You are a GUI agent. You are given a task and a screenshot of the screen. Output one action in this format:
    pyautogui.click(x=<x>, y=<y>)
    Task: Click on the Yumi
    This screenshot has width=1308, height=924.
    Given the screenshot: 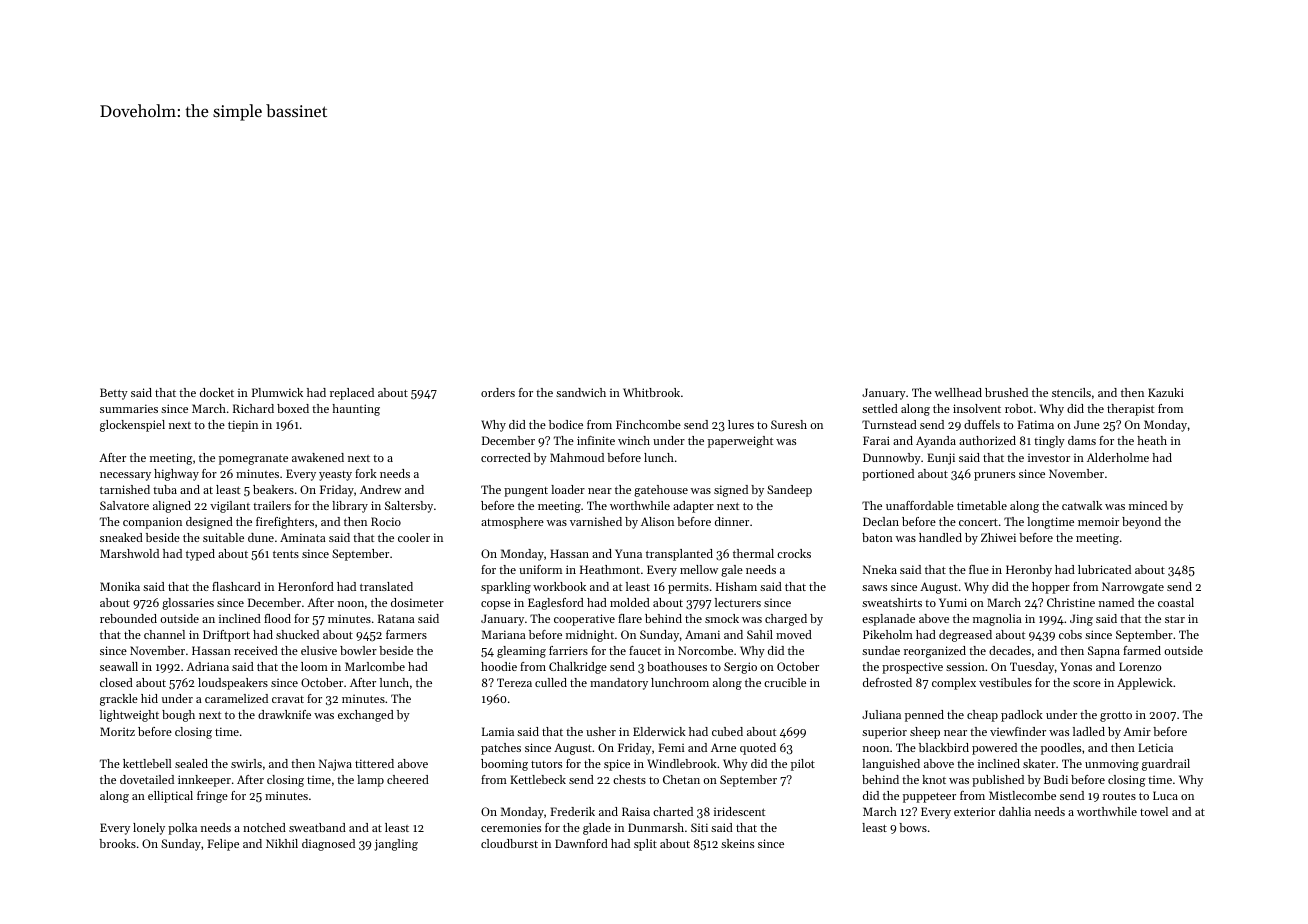 What is the action you would take?
    pyautogui.click(x=953, y=602)
